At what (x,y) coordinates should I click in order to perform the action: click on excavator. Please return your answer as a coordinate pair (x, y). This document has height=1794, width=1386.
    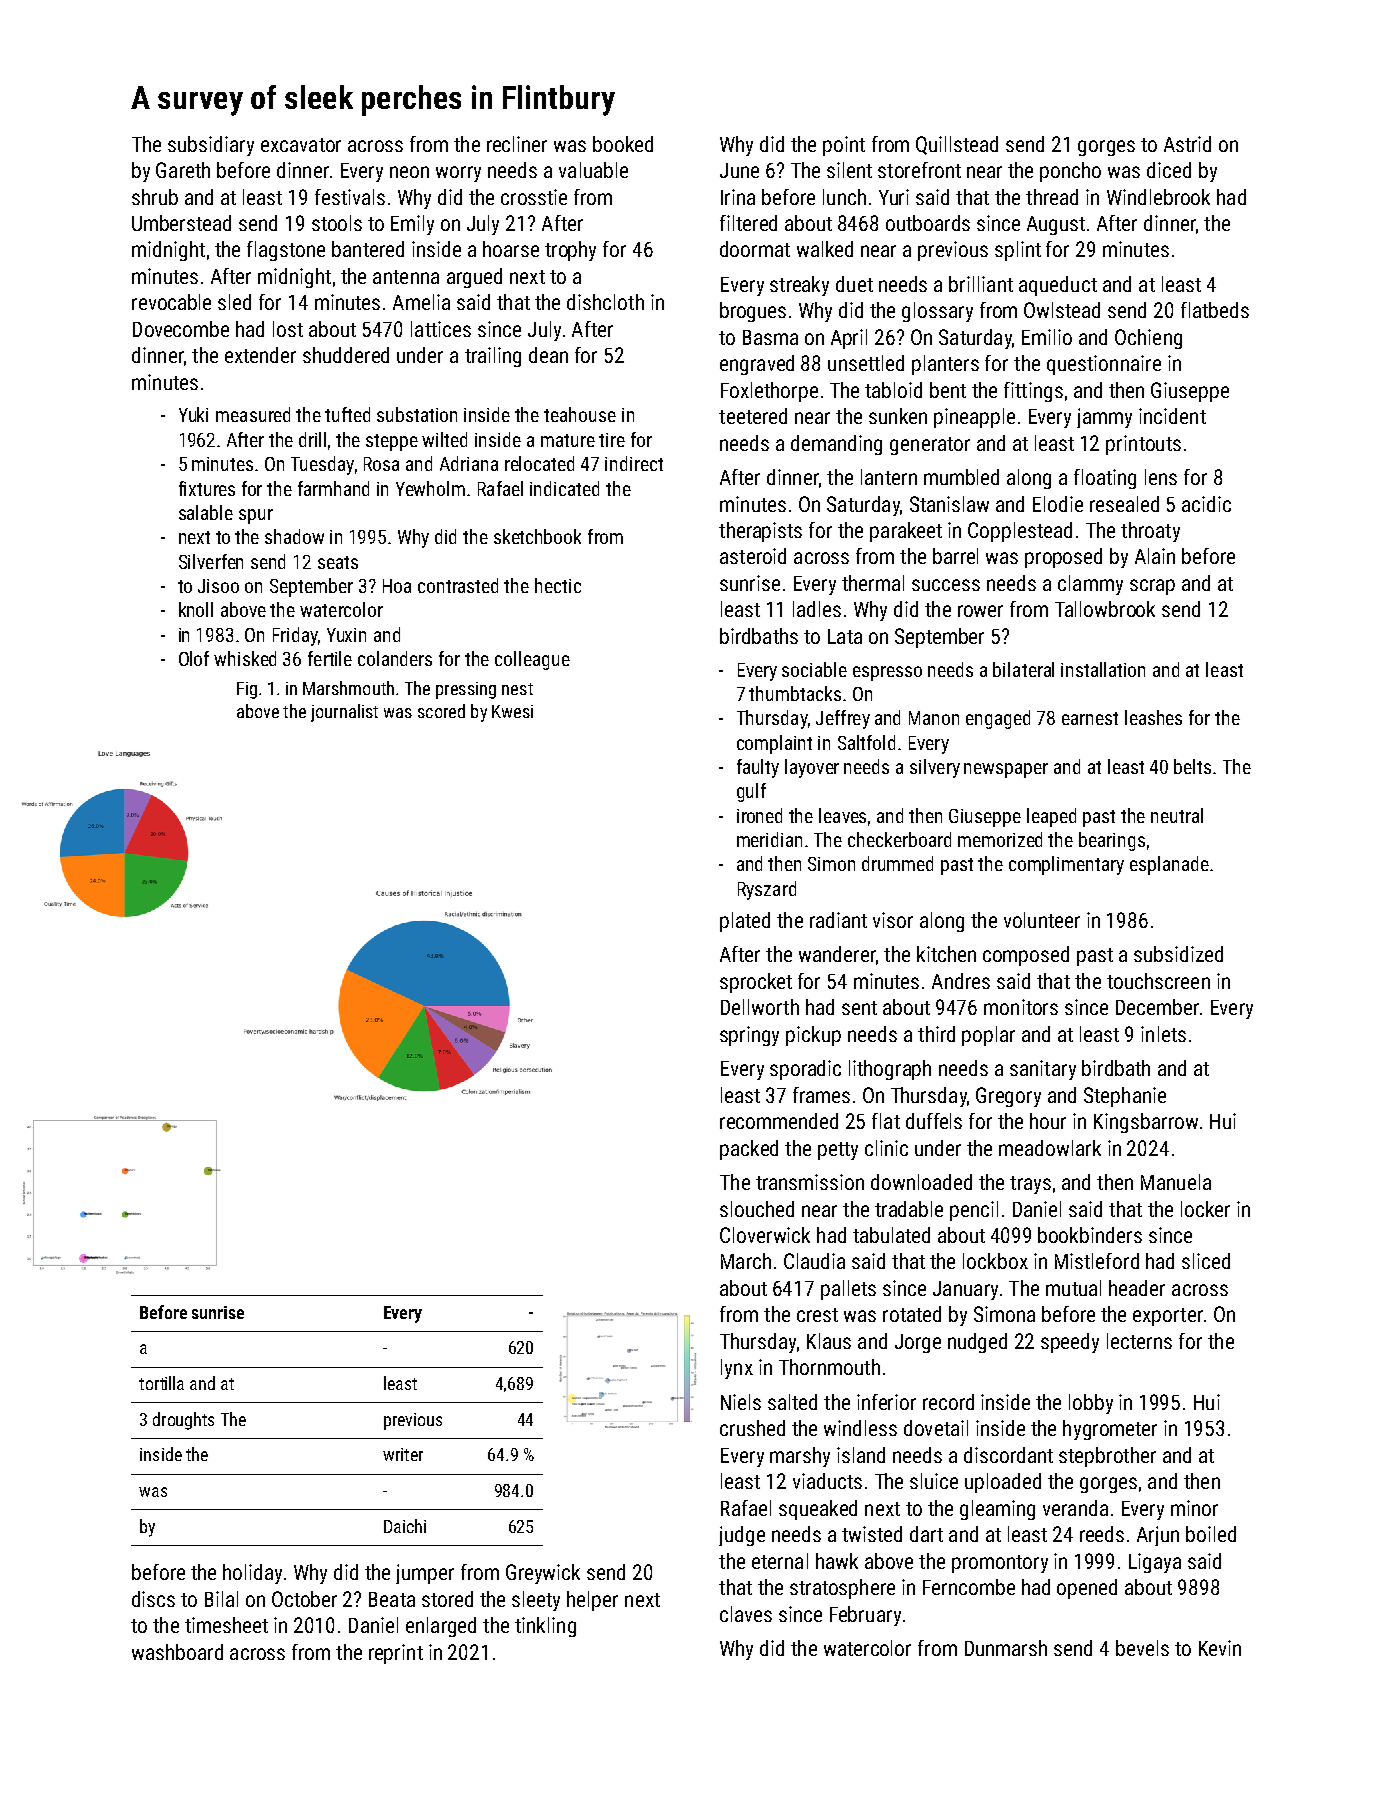
    Looking at the image, I should click on (301, 145).
